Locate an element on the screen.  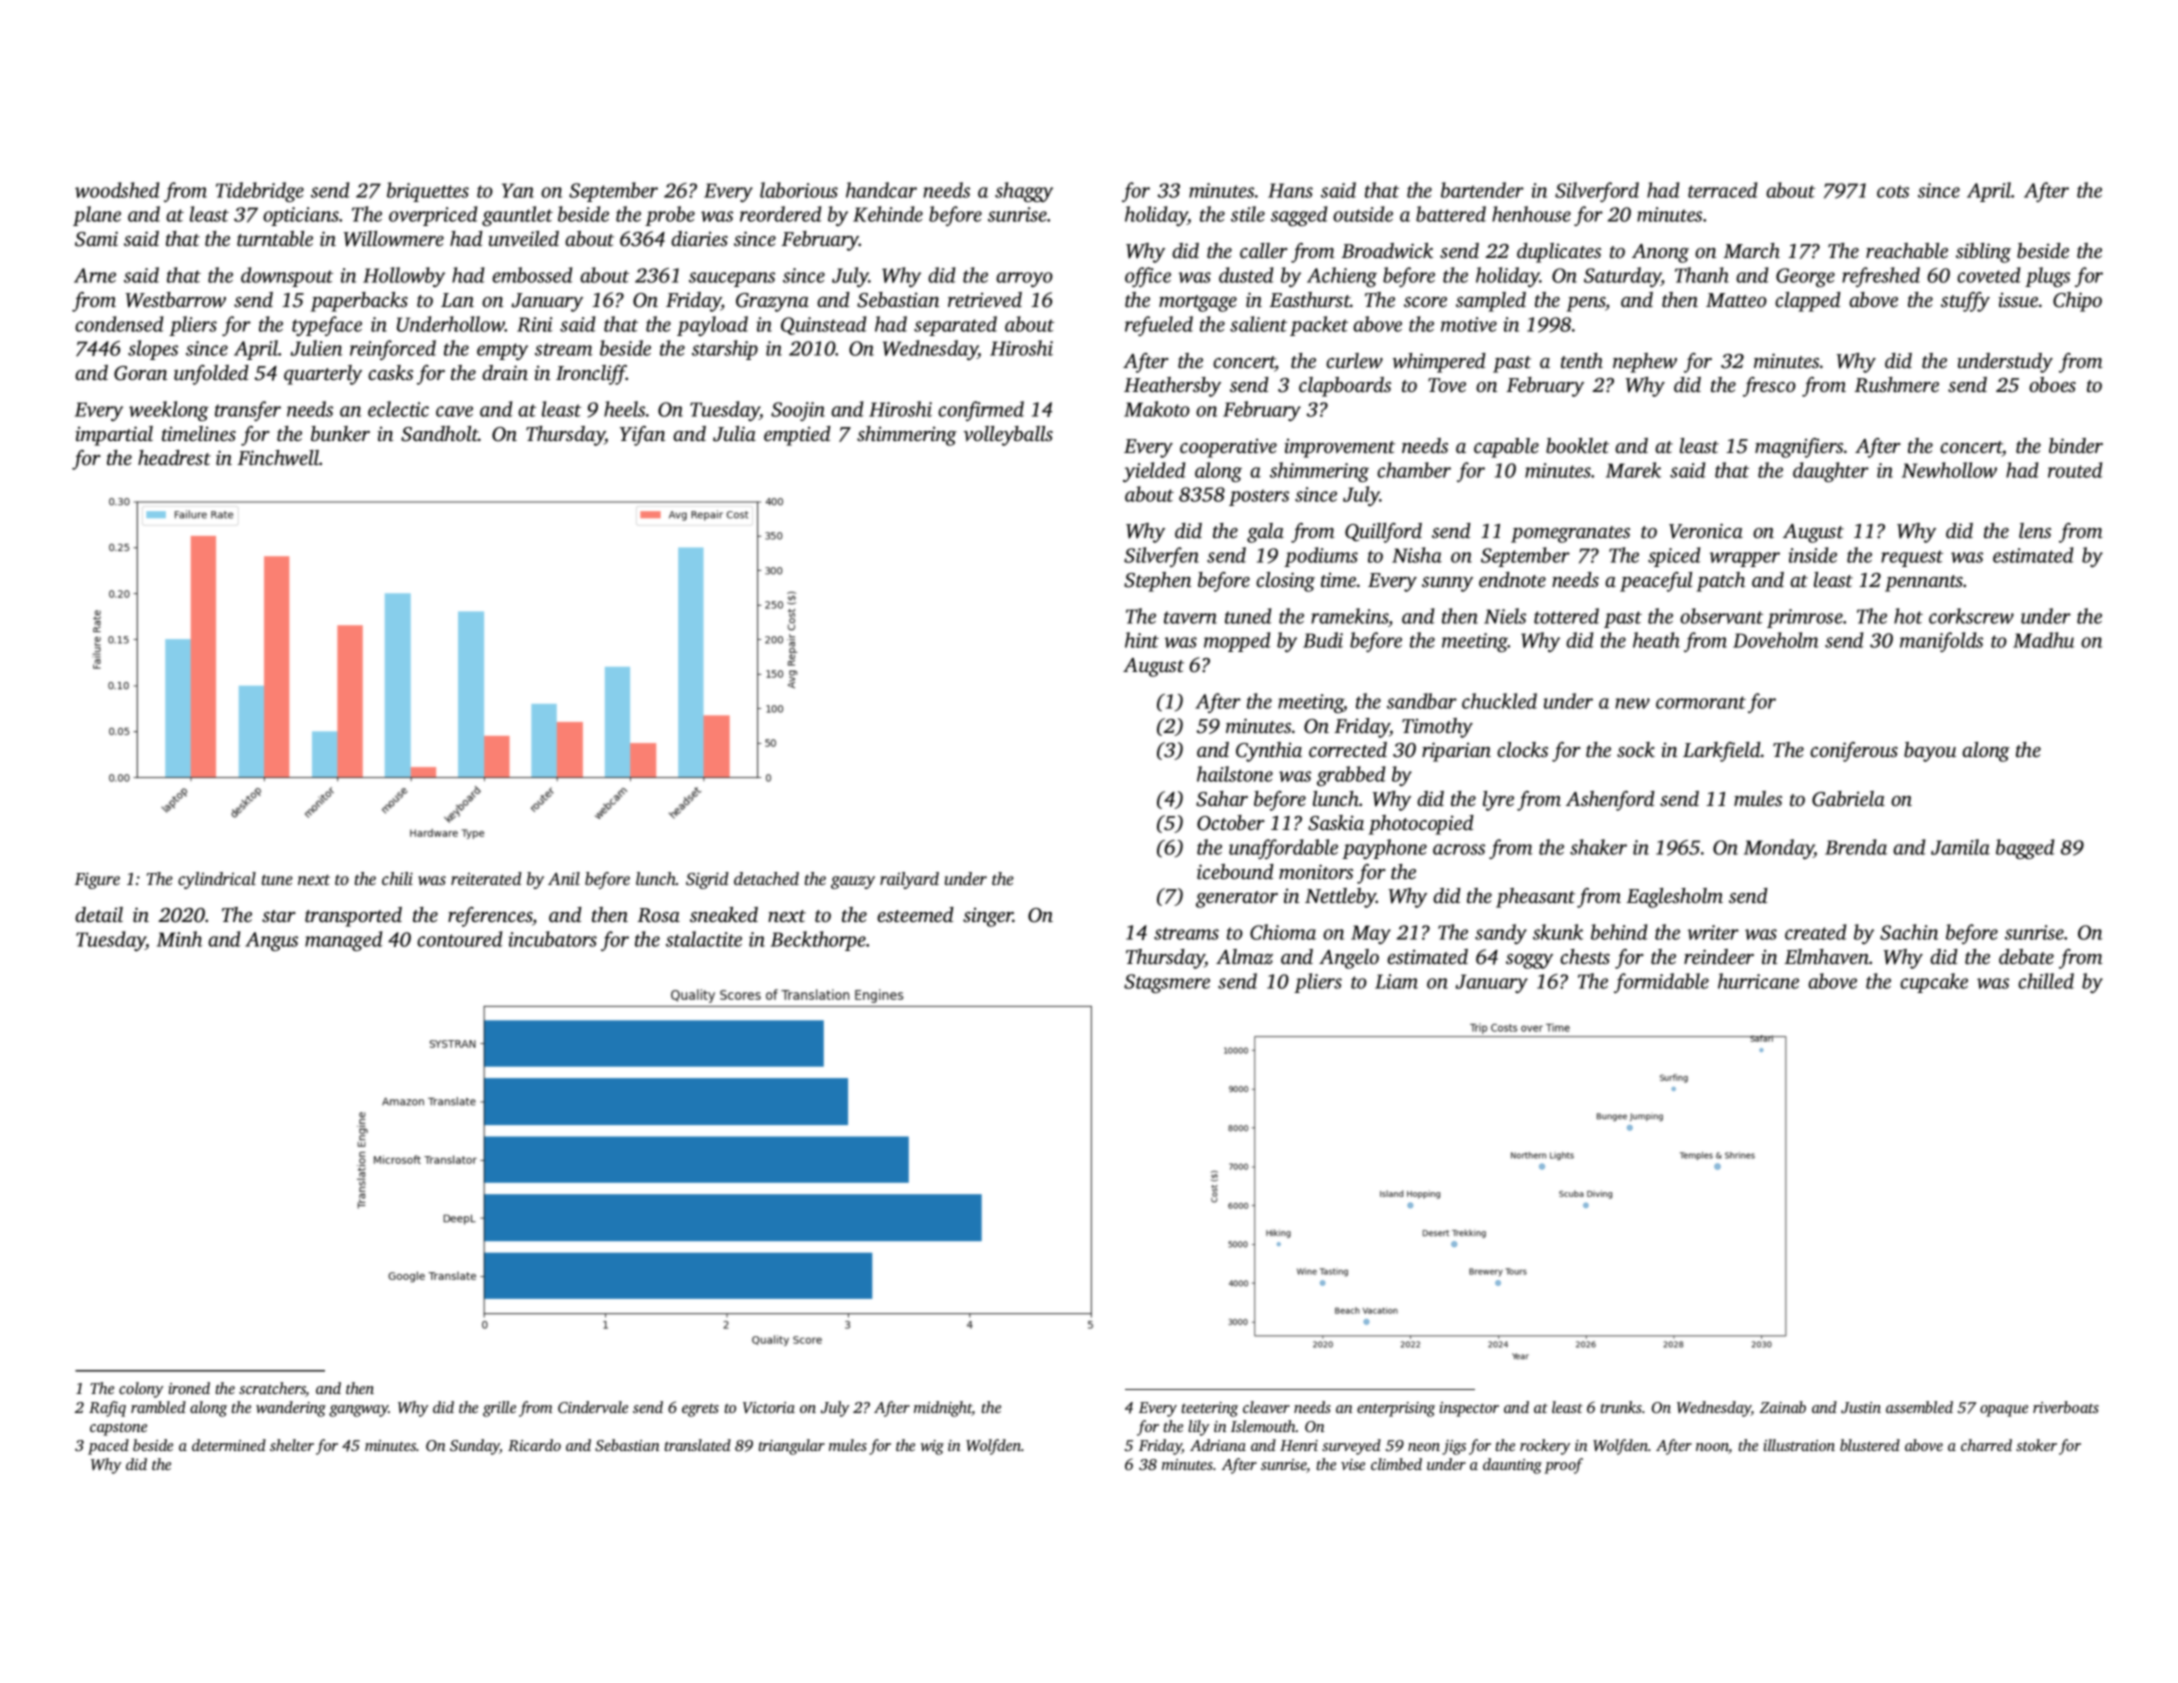
detached is located at coordinates (766, 878).
